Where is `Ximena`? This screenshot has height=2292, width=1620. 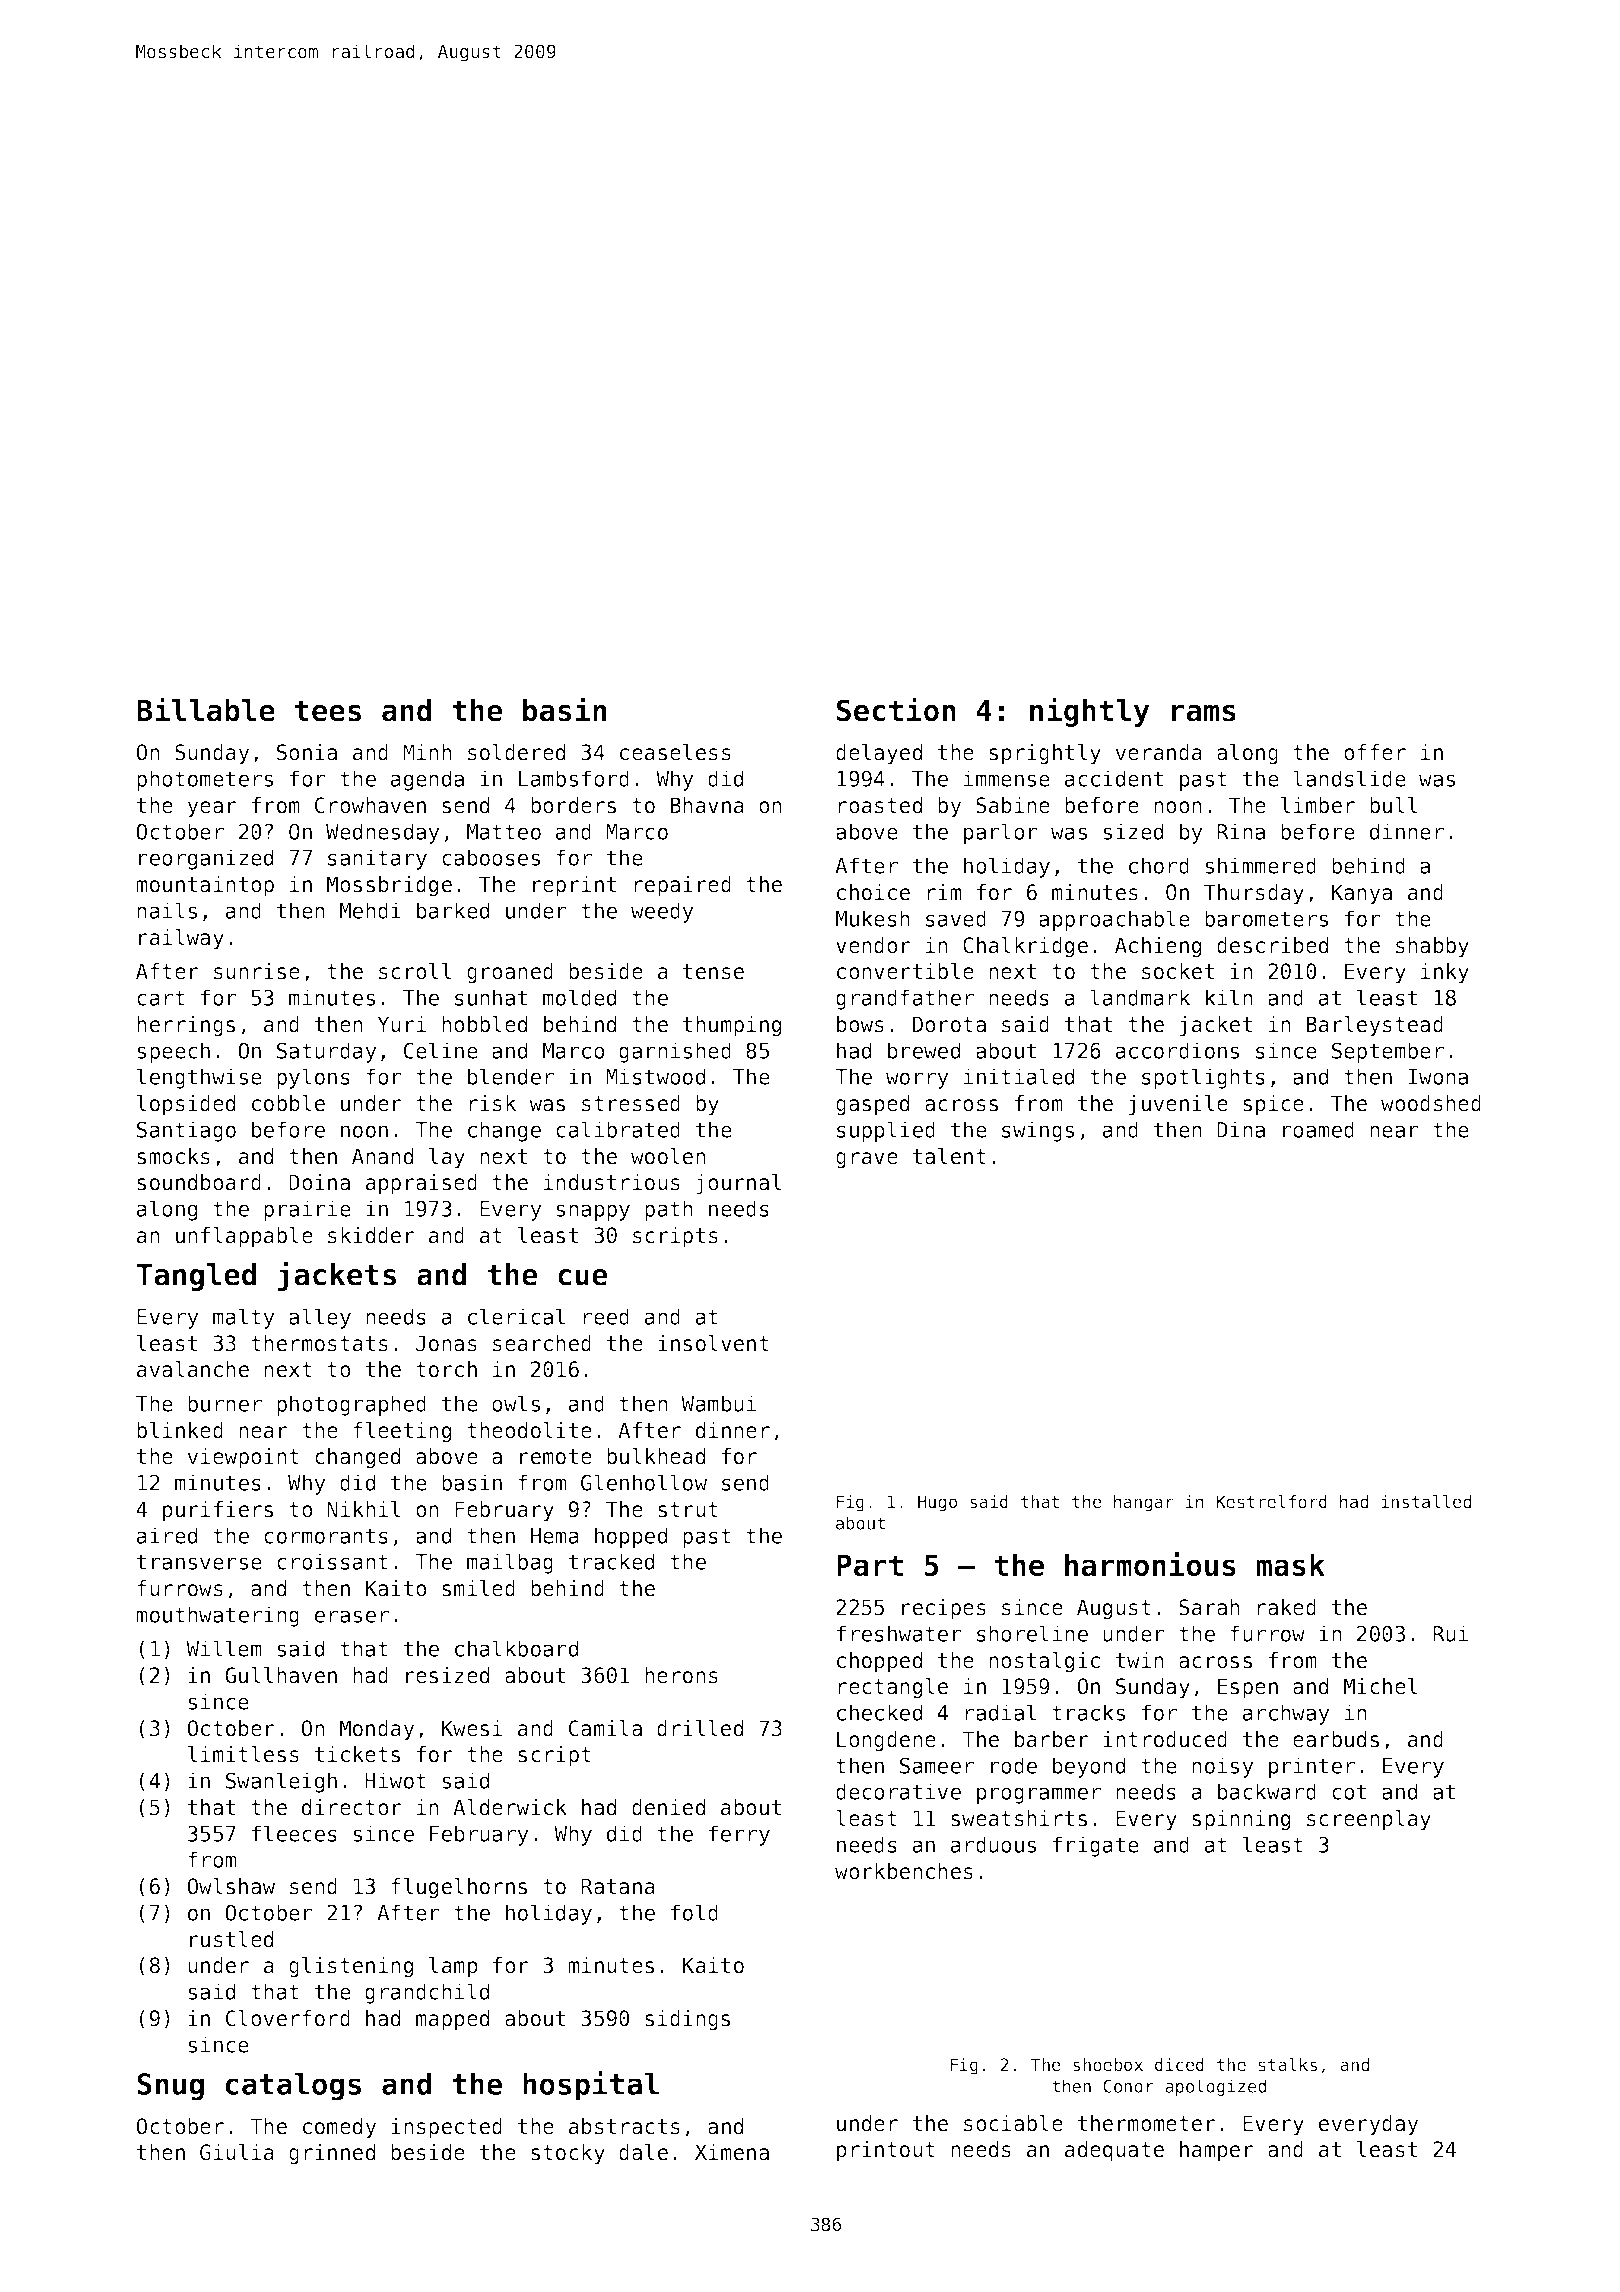
Ximena is located at coordinates (732, 2152).
